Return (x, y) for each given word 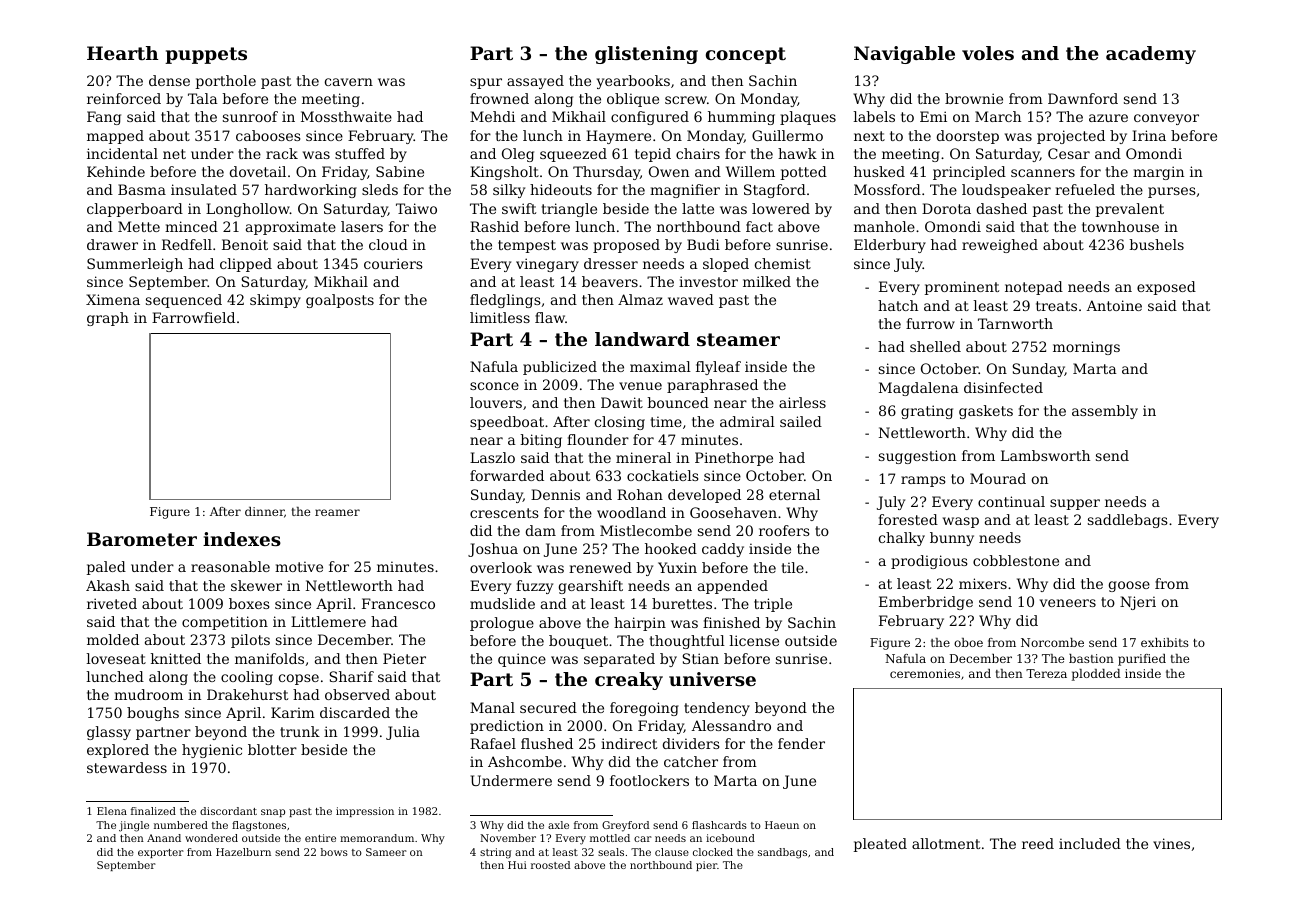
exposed (1166, 288)
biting (541, 441)
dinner (264, 511)
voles (988, 53)
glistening (646, 55)
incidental (122, 153)
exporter (161, 853)
